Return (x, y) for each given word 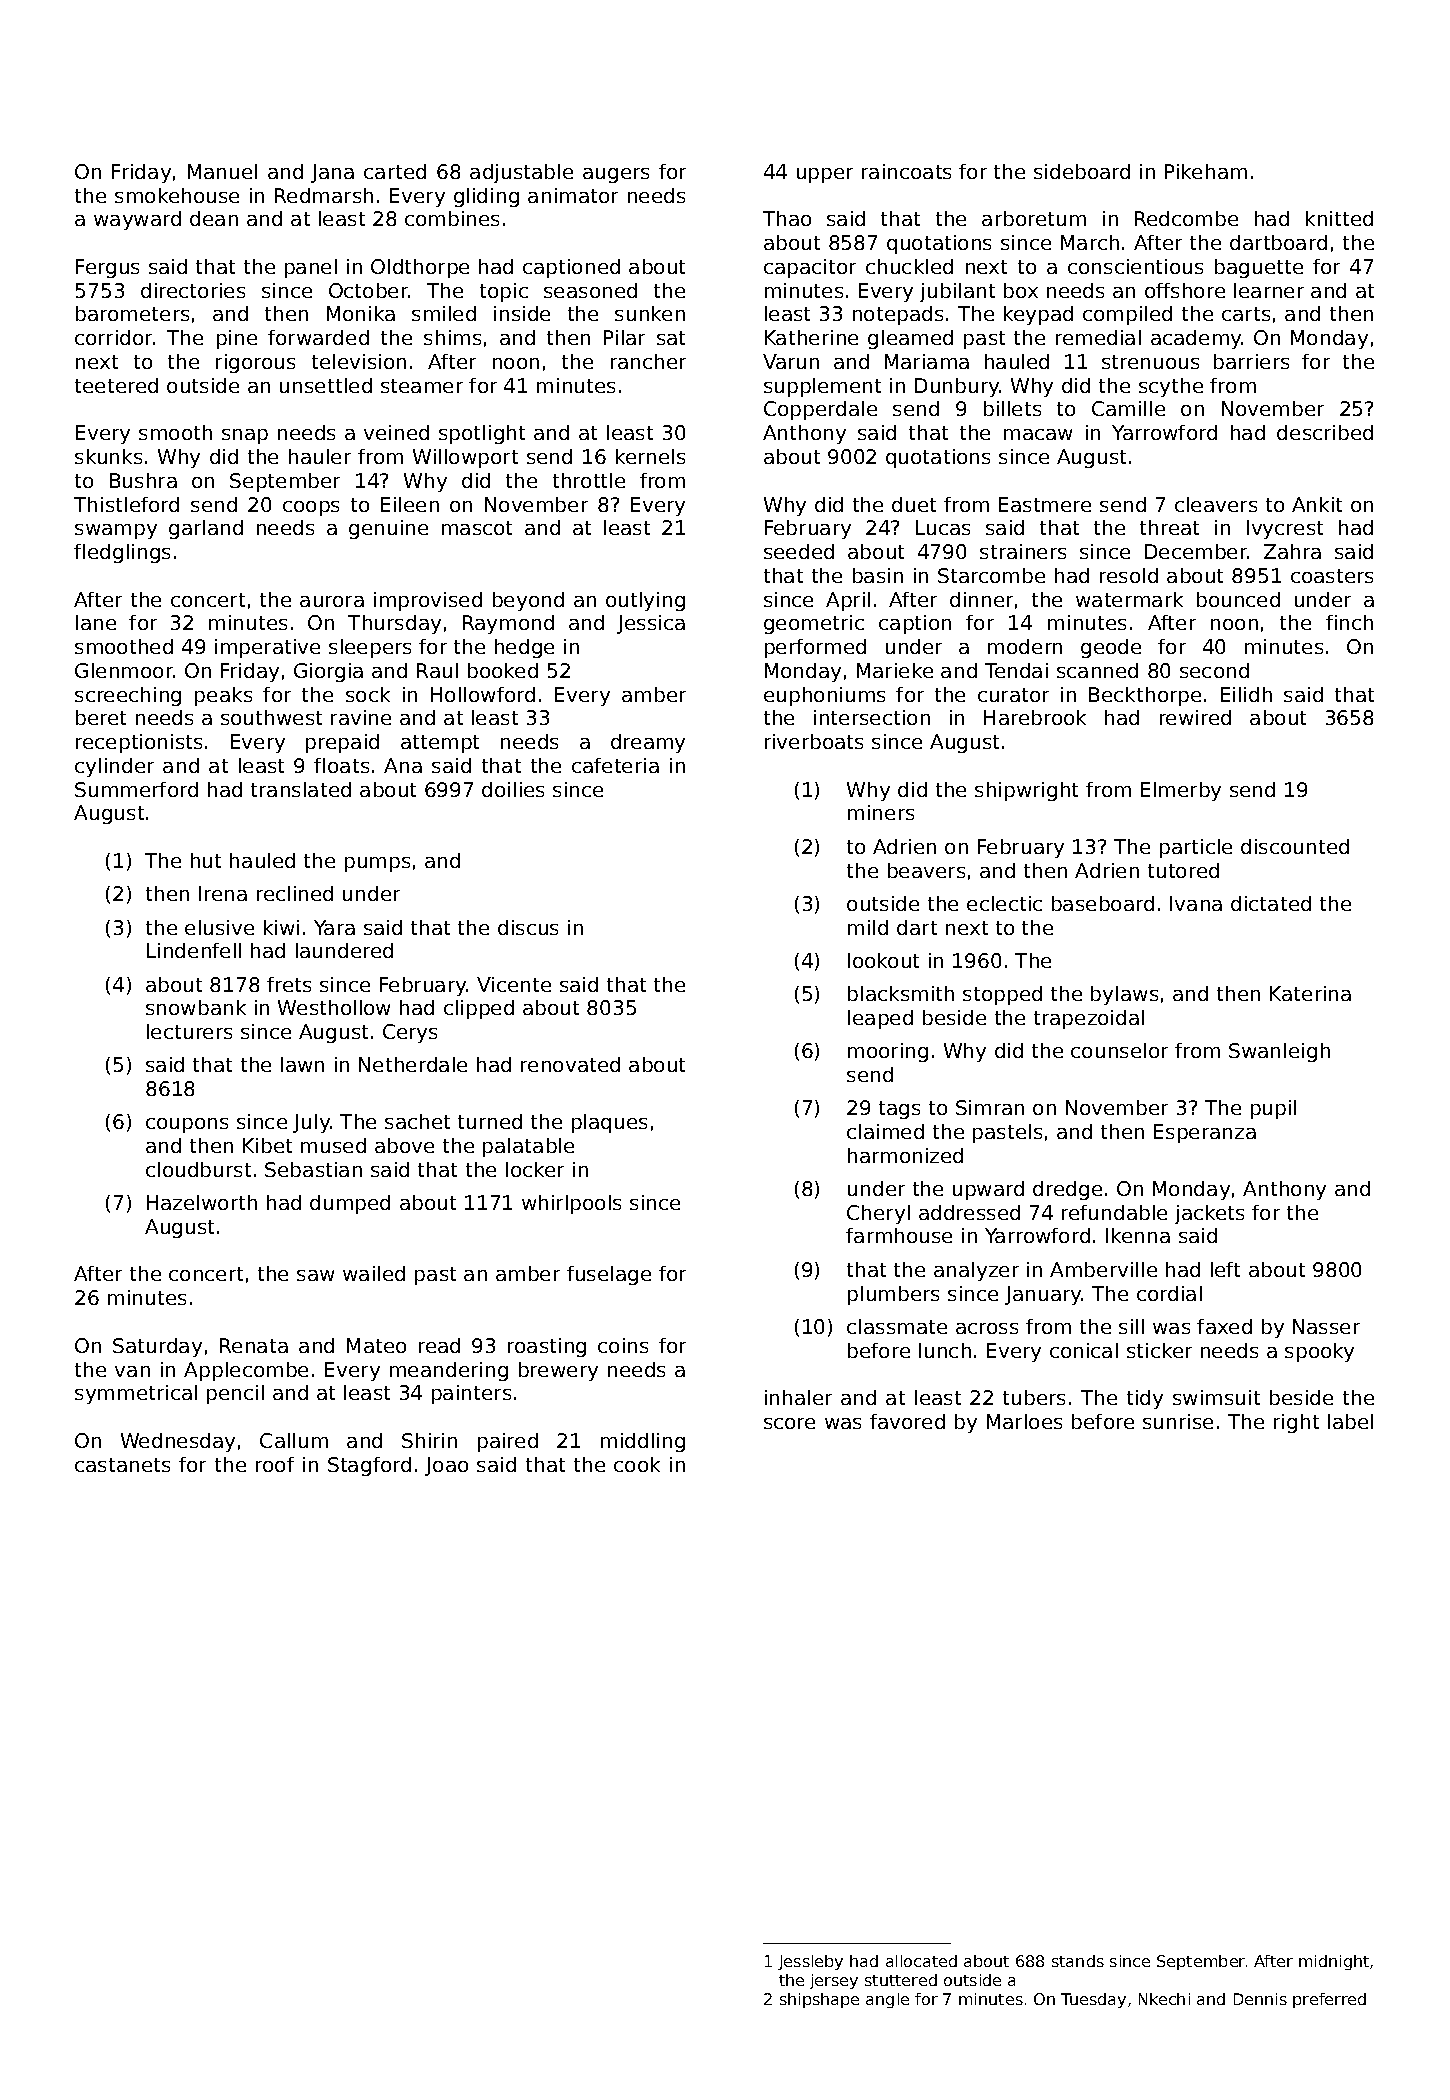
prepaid (342, 743)
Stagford (369, 1466)
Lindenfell (194, 950)
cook (637, 1464)
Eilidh (1246, 694)
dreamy (648, 743)
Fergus (107, 268)
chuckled (909, 266)
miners (881, 812)
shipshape (819, 2000)
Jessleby (810, 1962)
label (1350, 1421)
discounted (1295, 846)
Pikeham (1206, 171)
